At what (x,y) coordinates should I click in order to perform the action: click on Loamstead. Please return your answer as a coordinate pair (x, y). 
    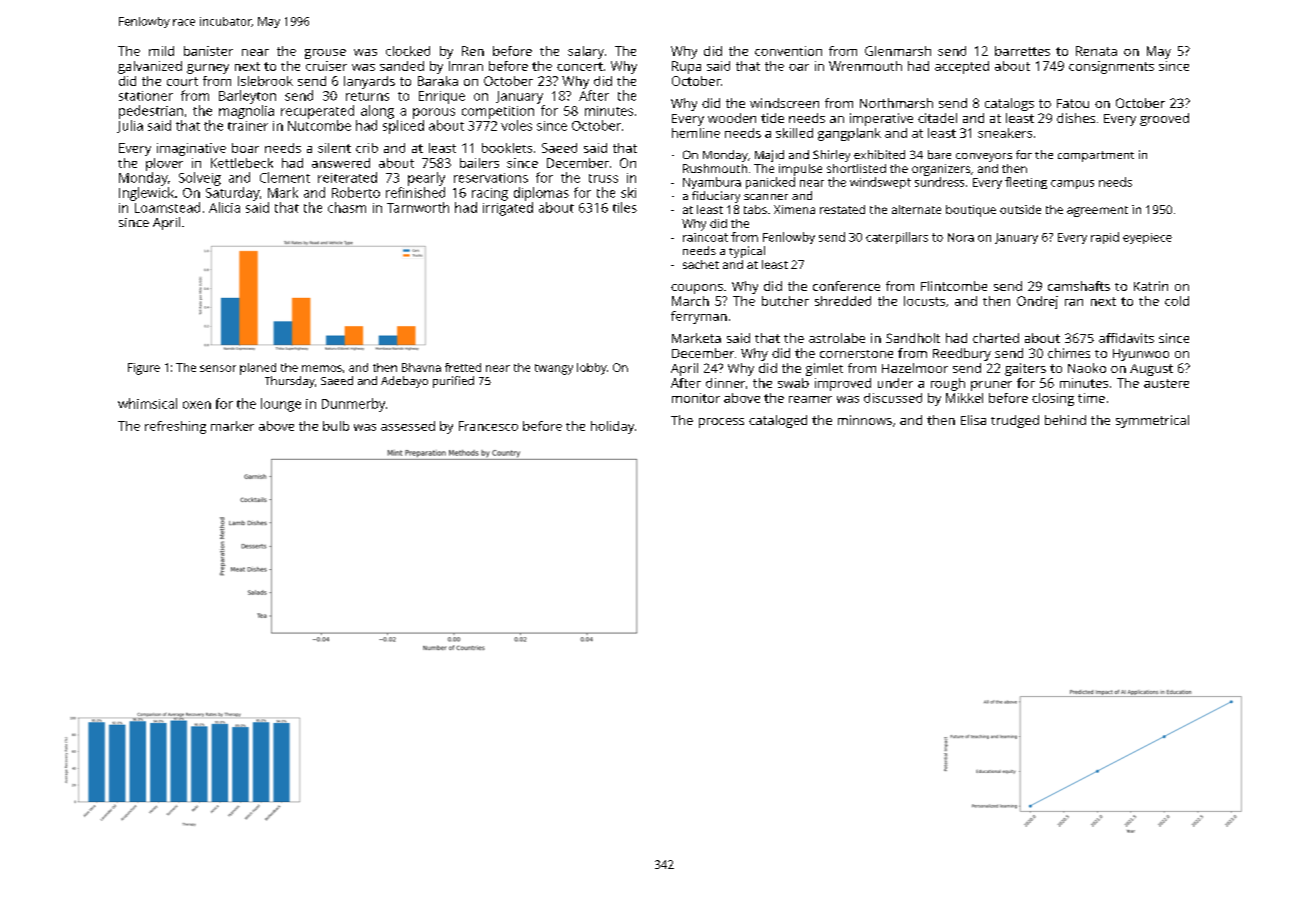
    Looking at the image, I should click on (167, 207).
